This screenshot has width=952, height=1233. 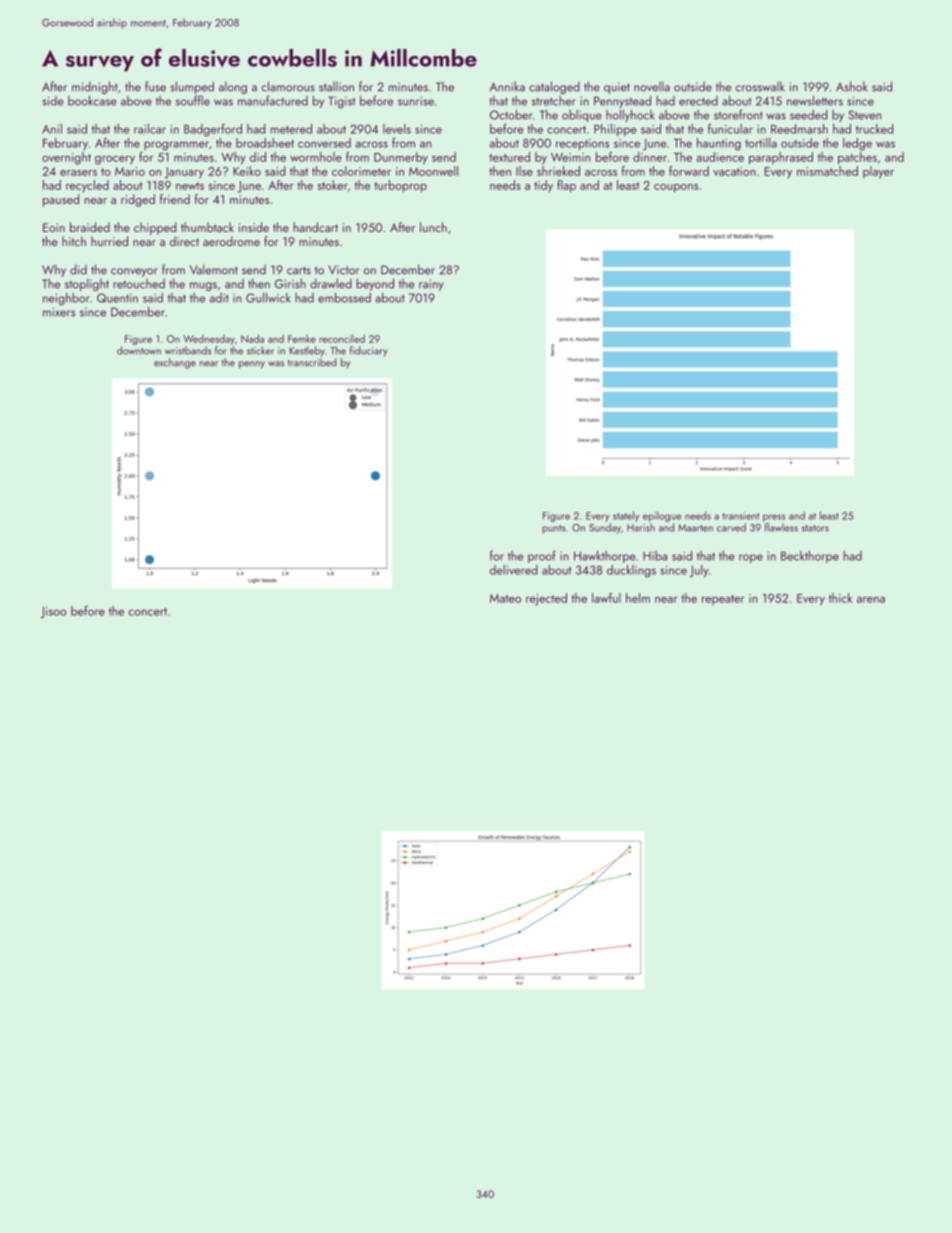 What do you see at coordinates (175, 363) in the screenshot?
I see `exchange` at bounding box center [175, 363].
